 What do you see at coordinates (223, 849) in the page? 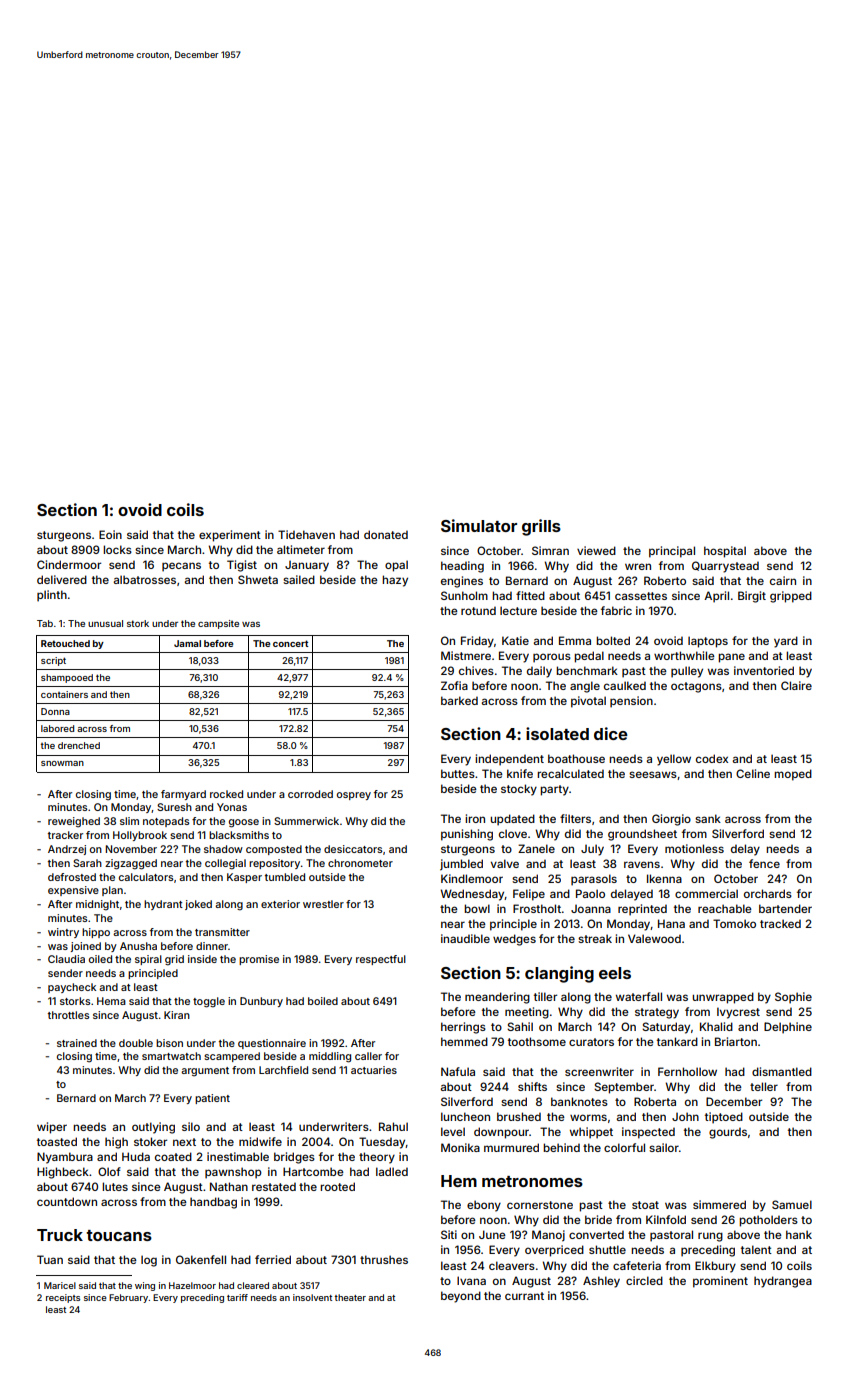
I see `shadow` at bounding box center [223, 849].
